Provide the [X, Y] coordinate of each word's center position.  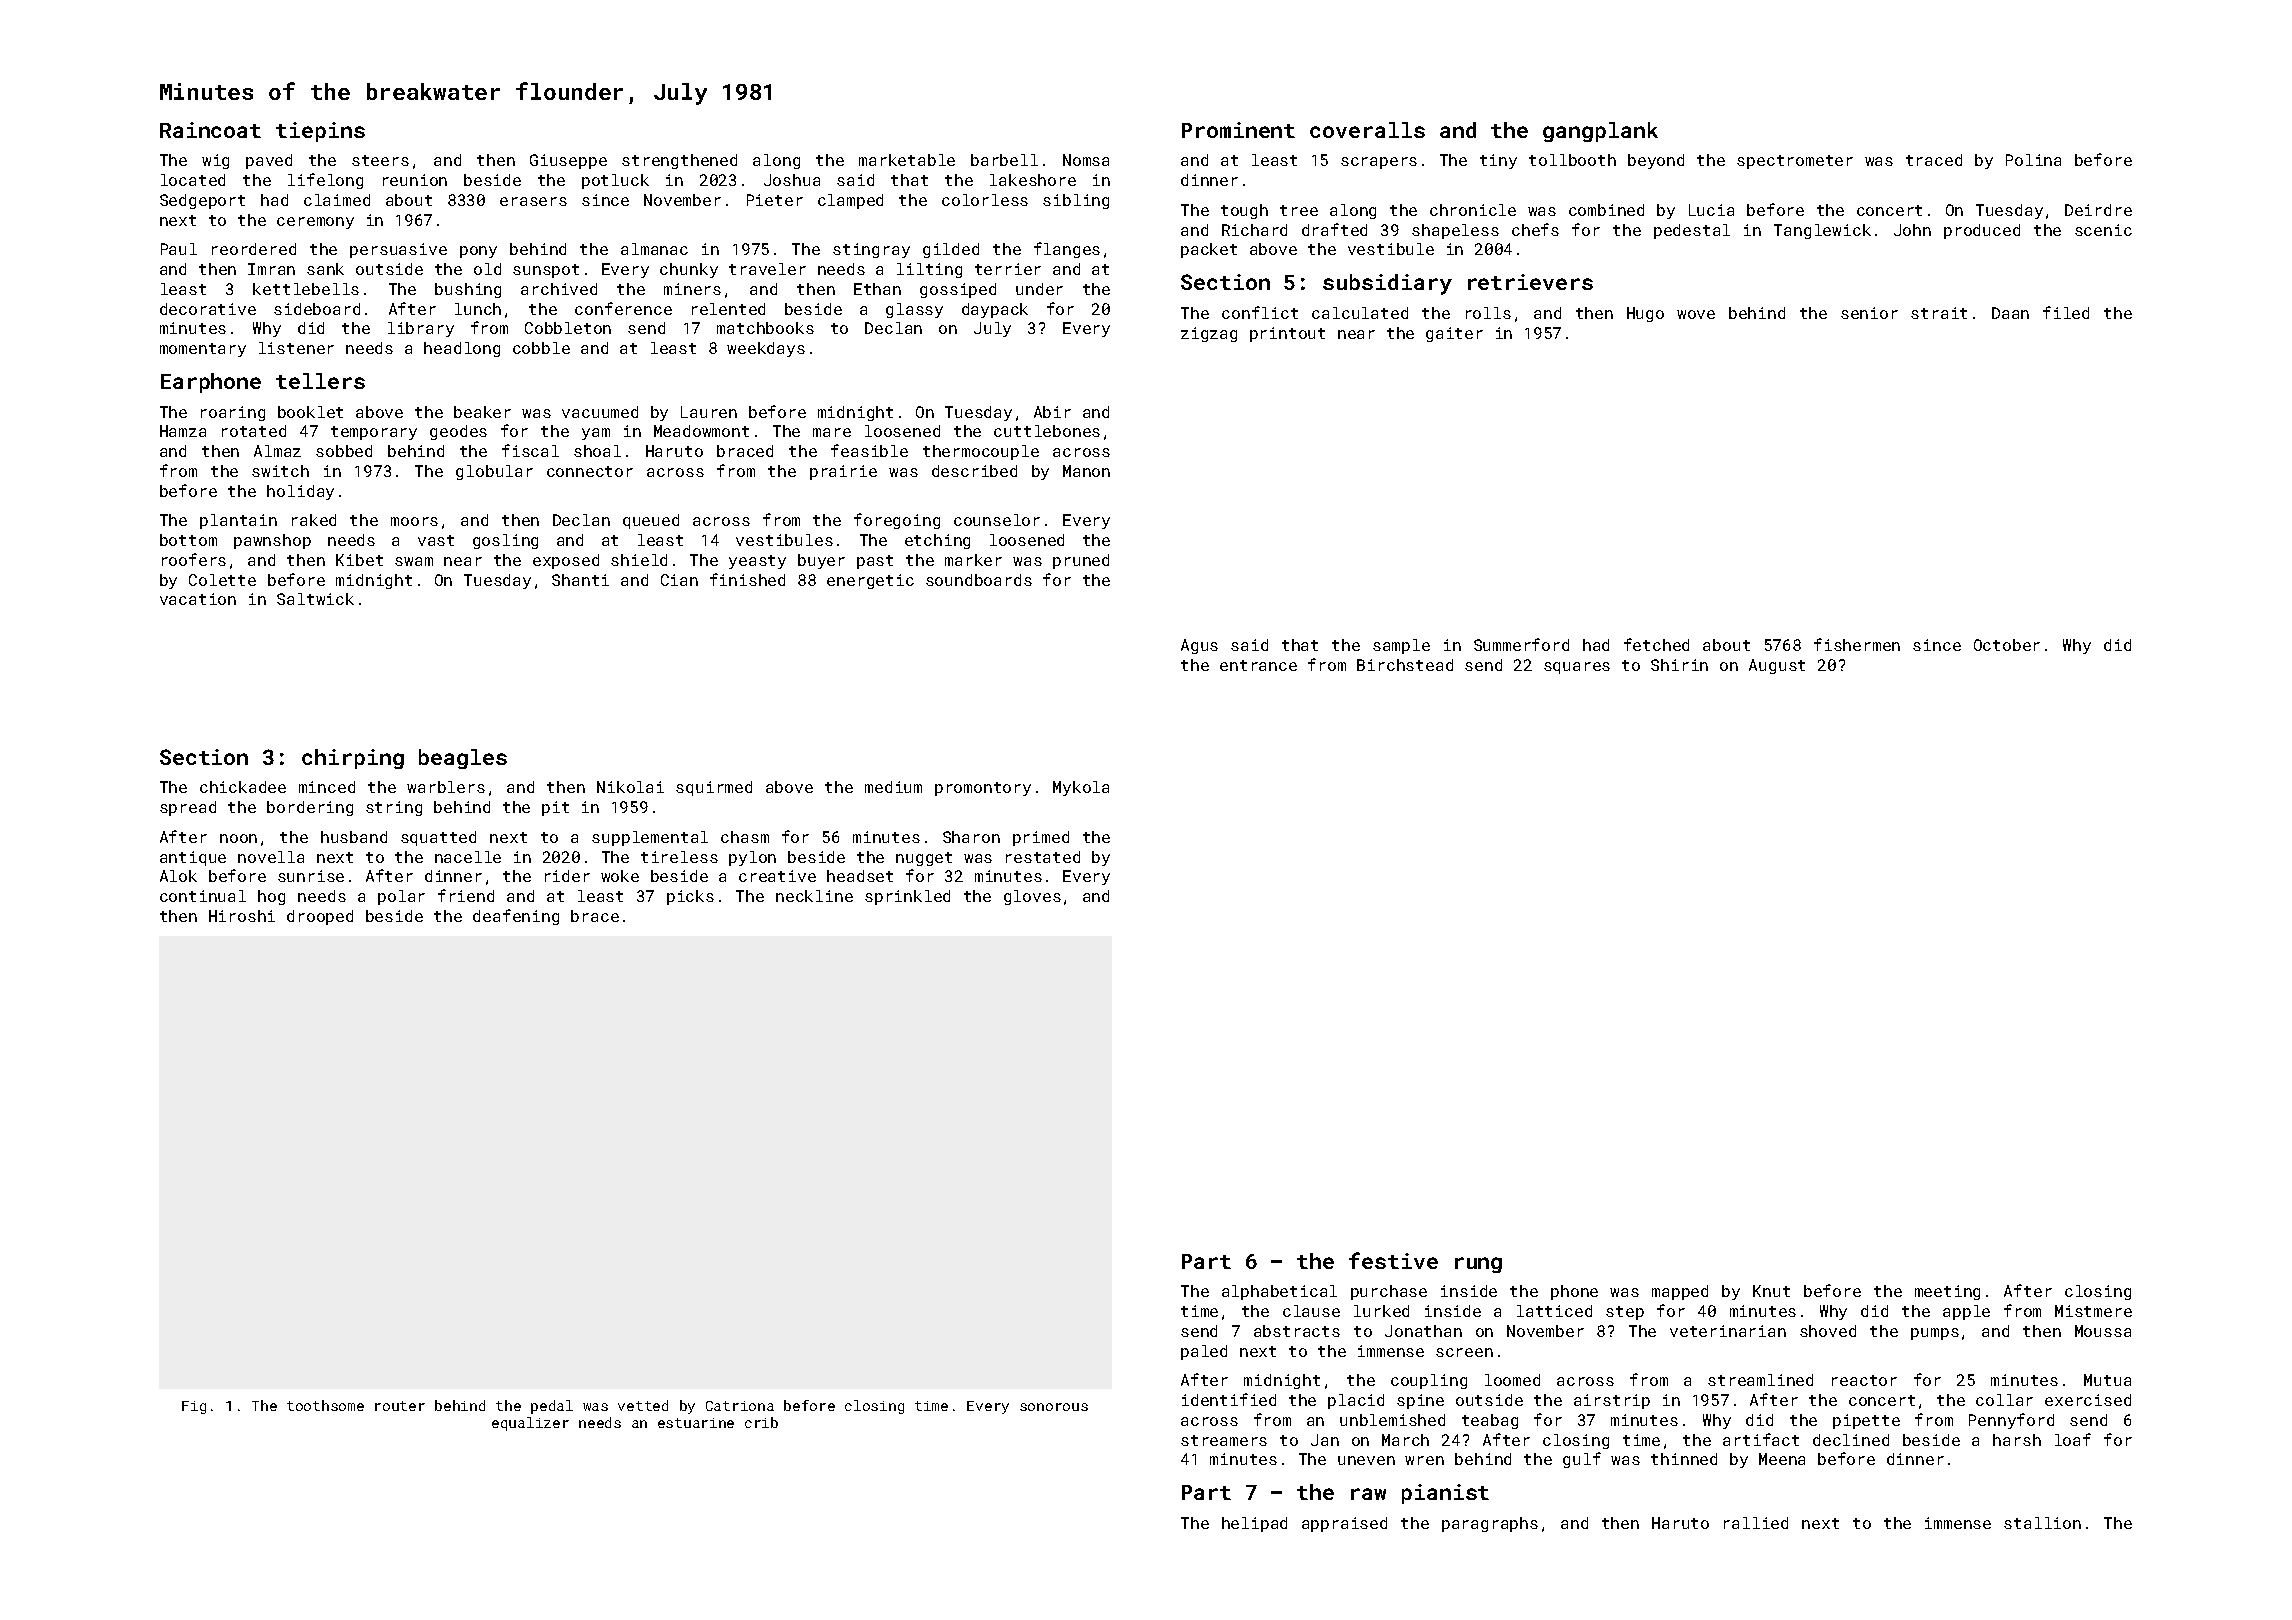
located [193, 180]
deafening [516, 917]
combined [1606, 210]
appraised [1344, 1524]
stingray [871, 250]
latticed [1554, 1311]
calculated [1360, 313]
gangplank [1600, 132]
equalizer [530, 1424]
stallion [2042, 1523]
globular [494, 472]
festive [1393, 1260]
